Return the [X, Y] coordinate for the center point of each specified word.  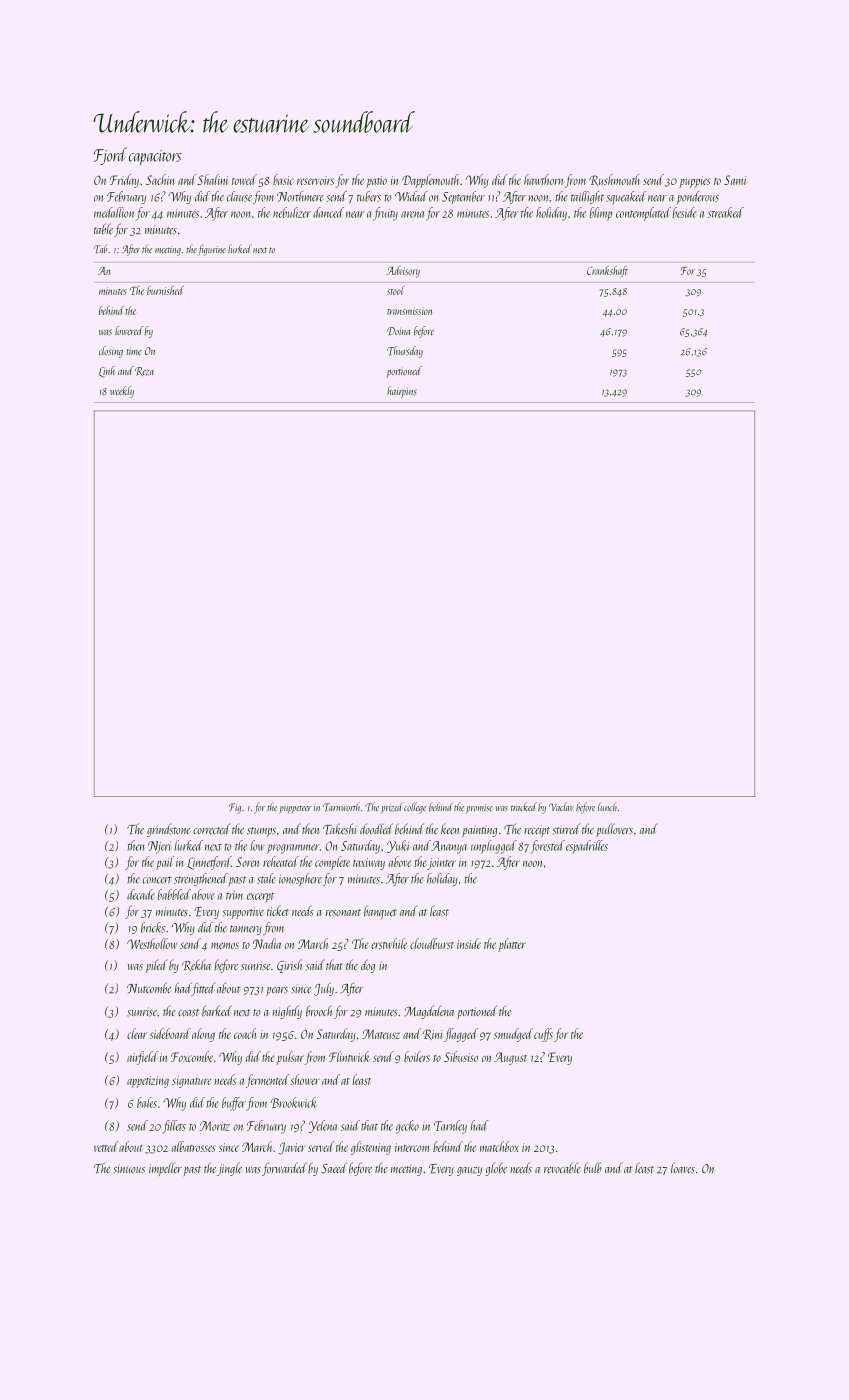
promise [479, 809]
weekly [122, 392]
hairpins [402, 392]
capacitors [155, 158]
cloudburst [432, 943]
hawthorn [543, 179]
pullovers [614, 830]
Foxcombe [192, 1056]
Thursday [405, 352]
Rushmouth [614, 180]
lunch [607, 806]
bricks [153, 927]
